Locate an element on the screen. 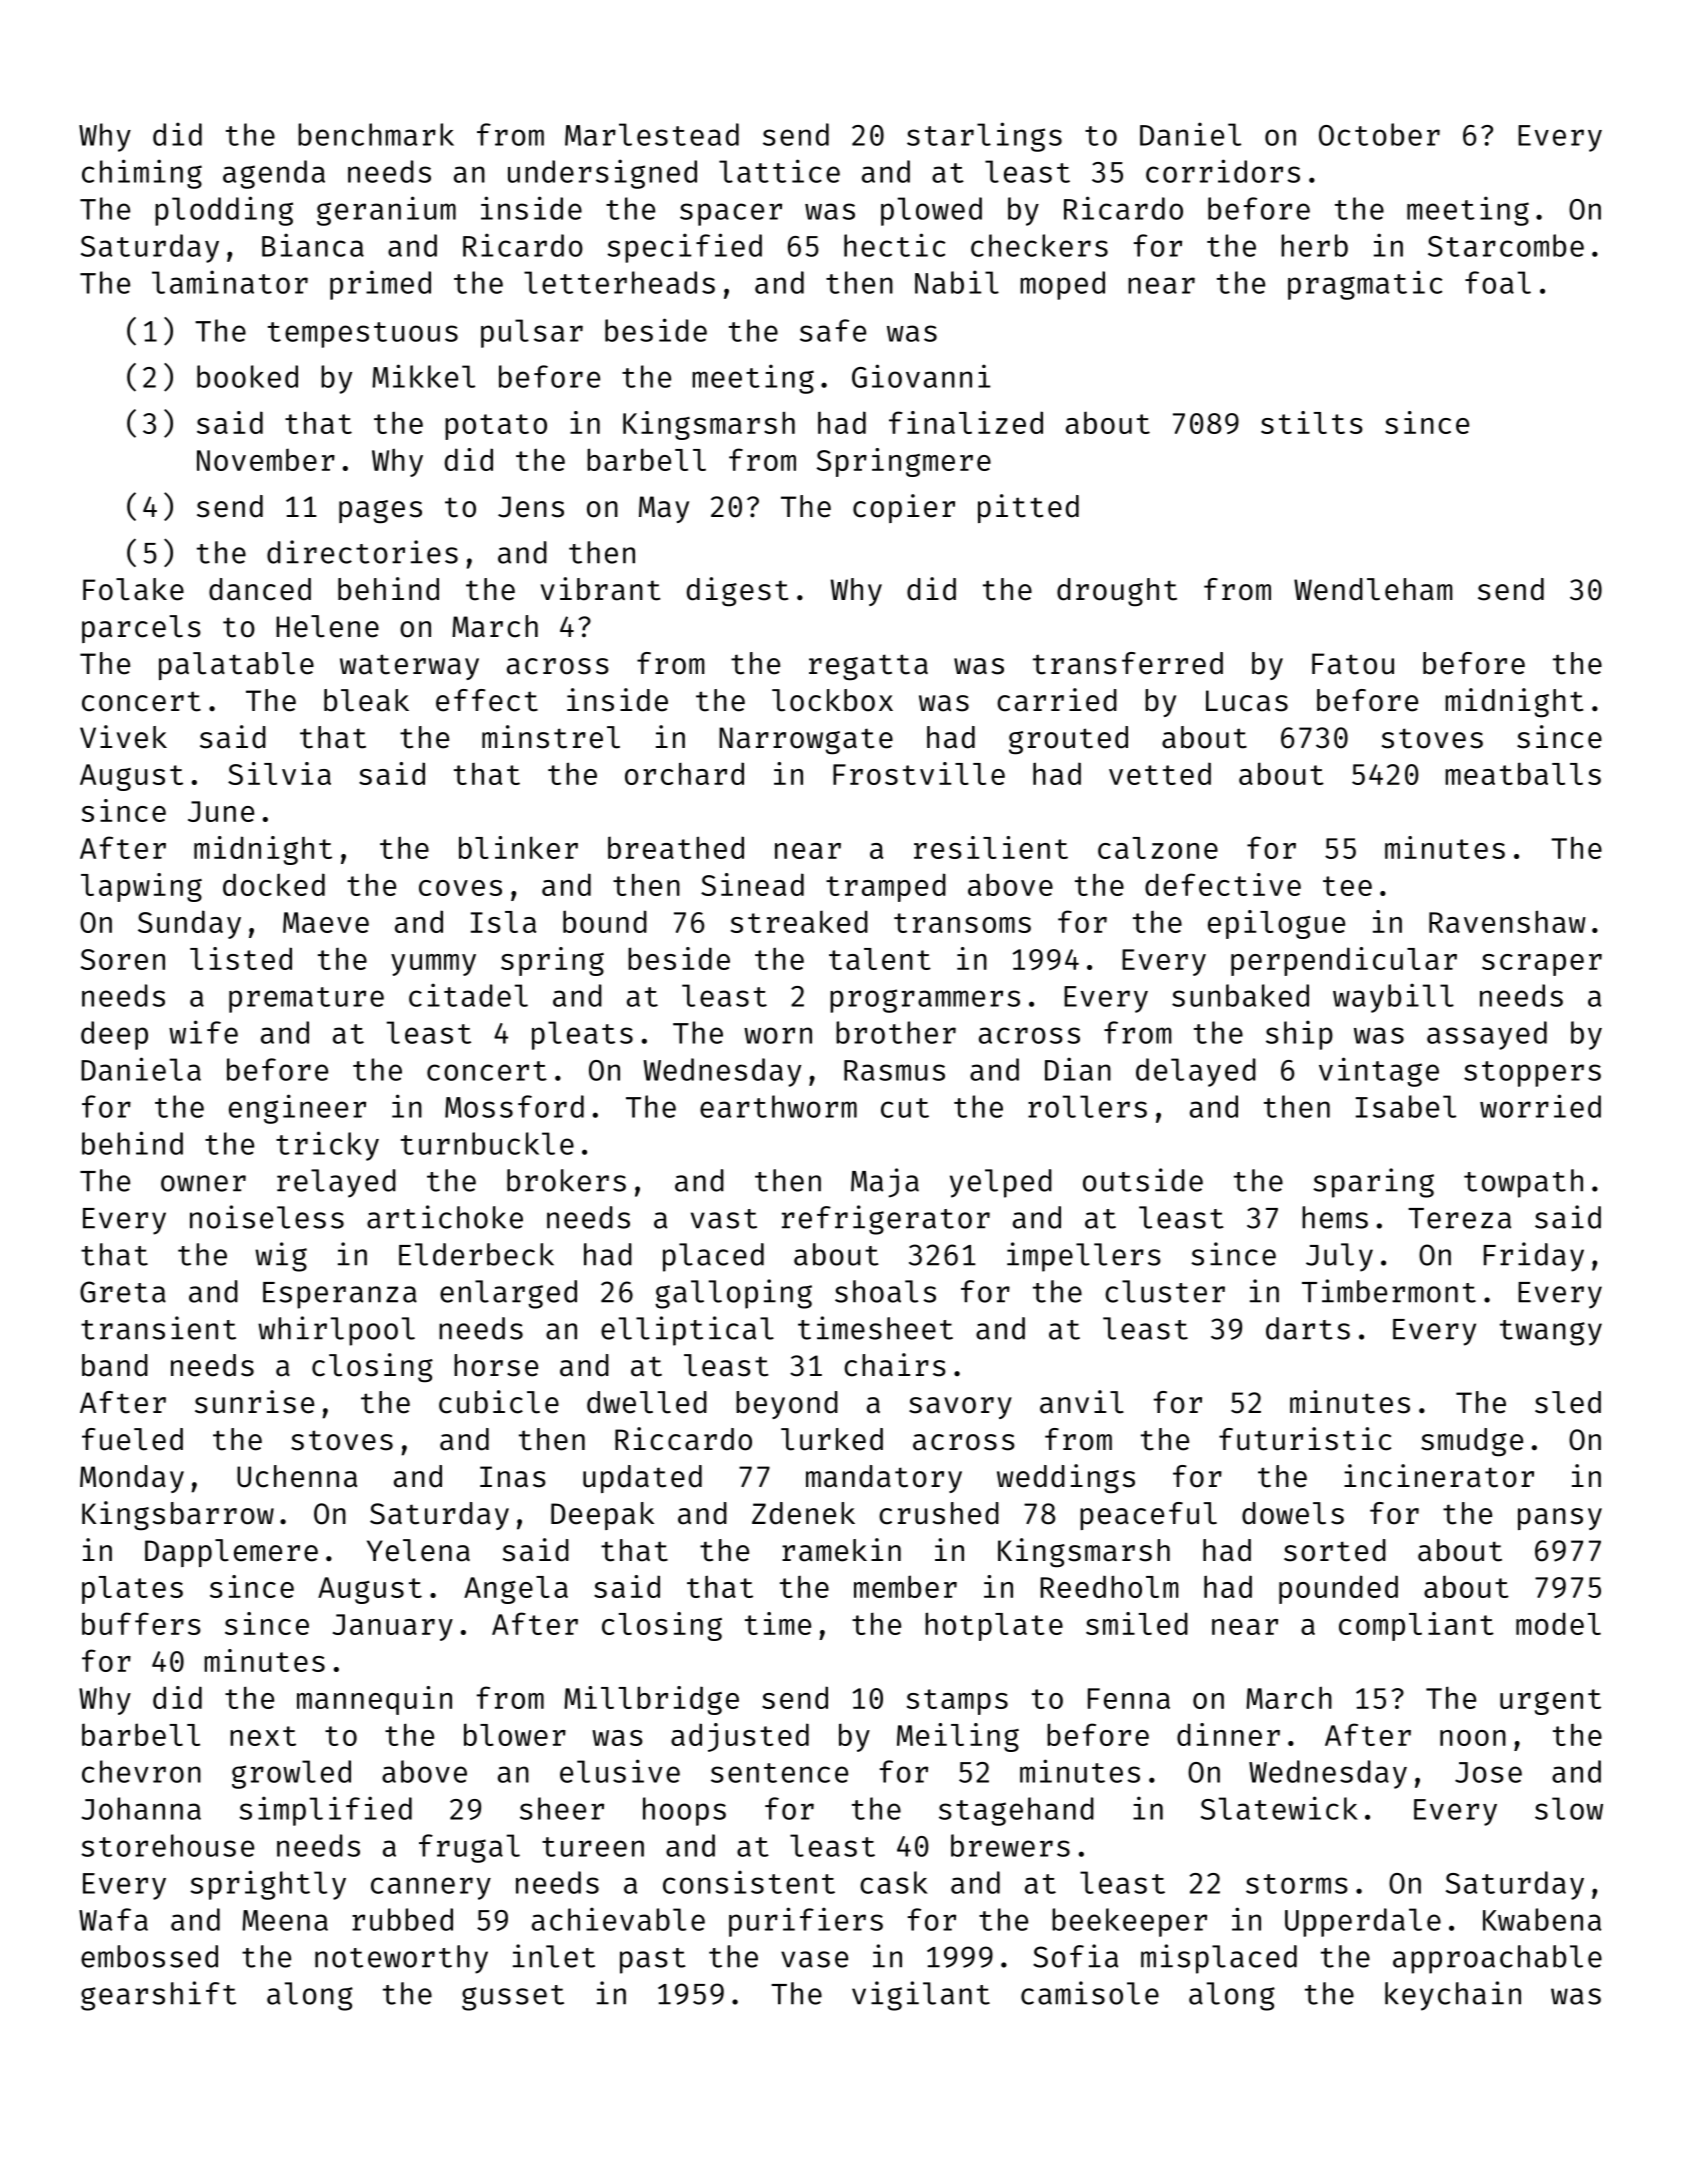 This screenshot has height=2178, width=1683. specified is located at coordinates (684, 248).
